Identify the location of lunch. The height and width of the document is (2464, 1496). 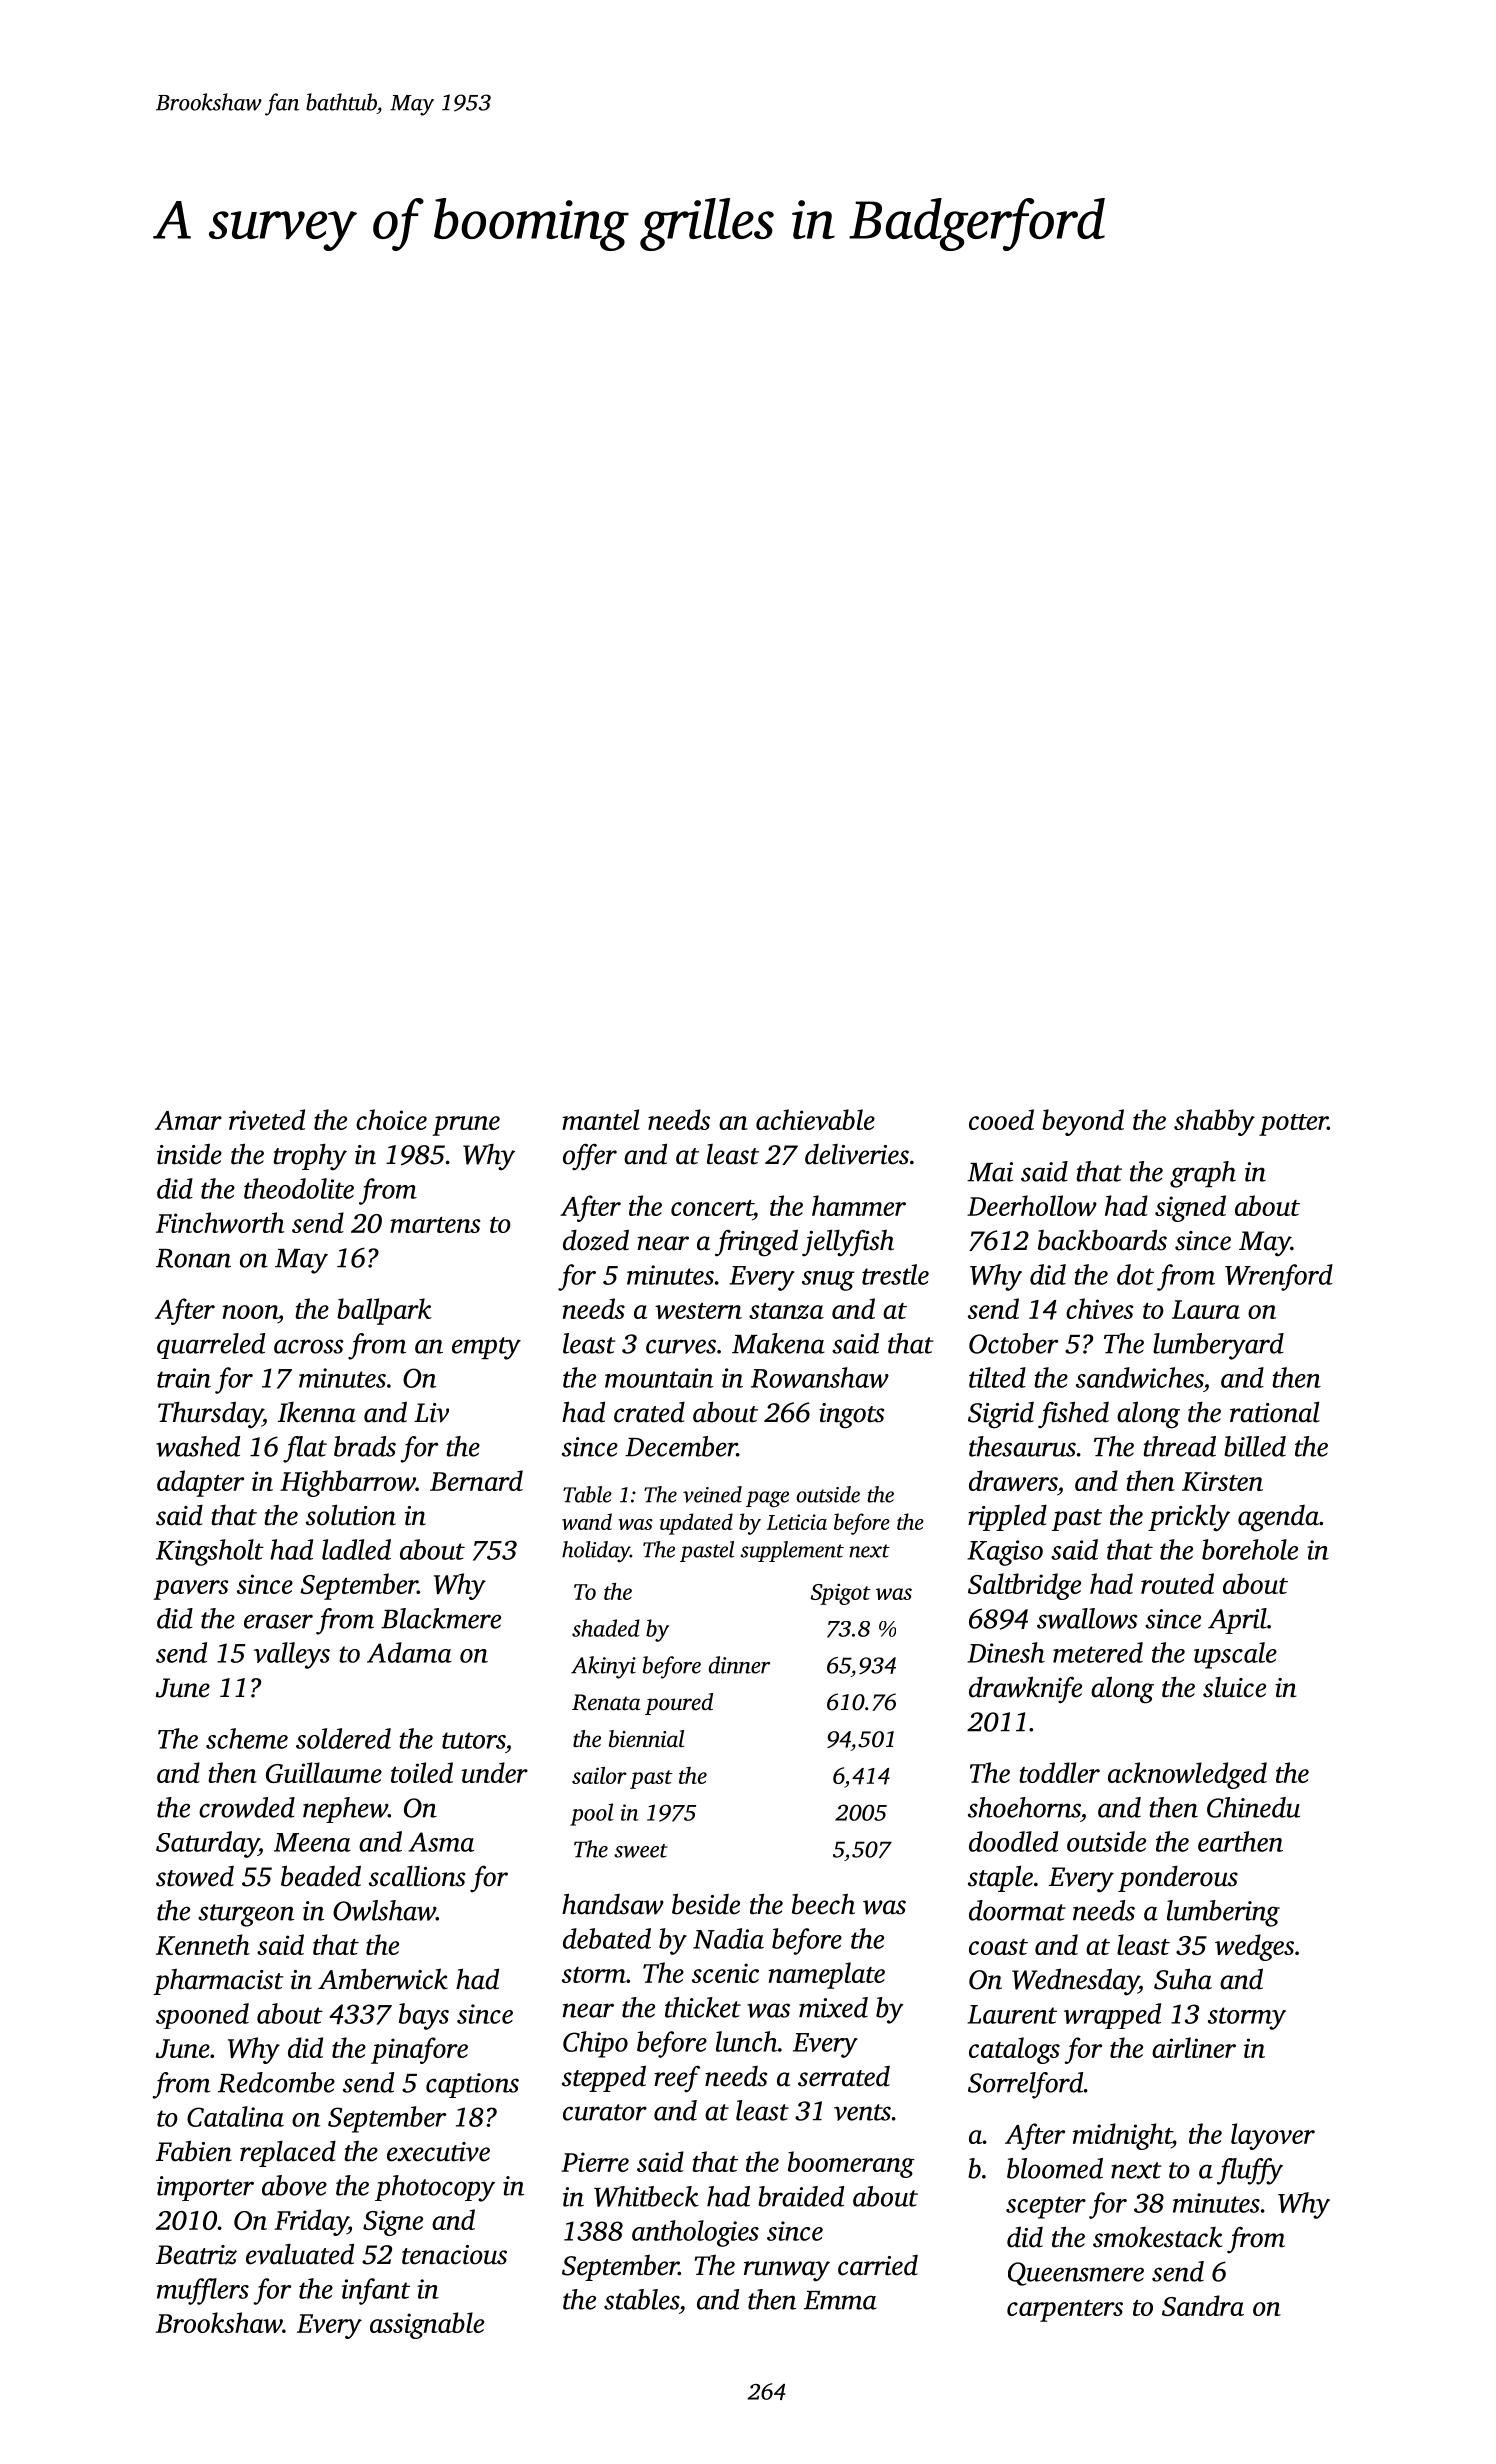
(747, 2041).
